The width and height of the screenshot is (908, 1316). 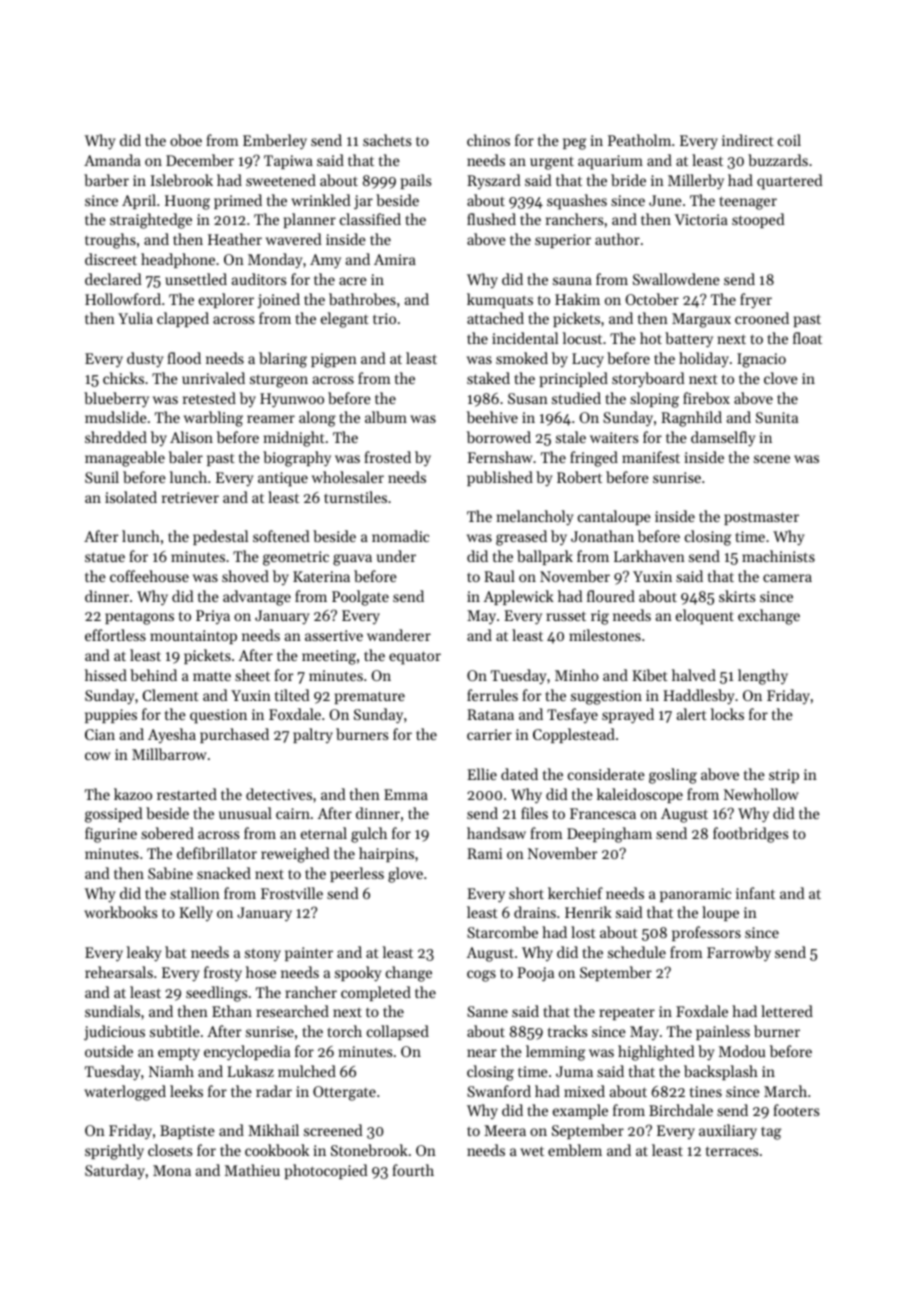 What do you see at coordinates (283, 360) in the screenshot?
I see `blaring` at bounding box center [283, 360].
